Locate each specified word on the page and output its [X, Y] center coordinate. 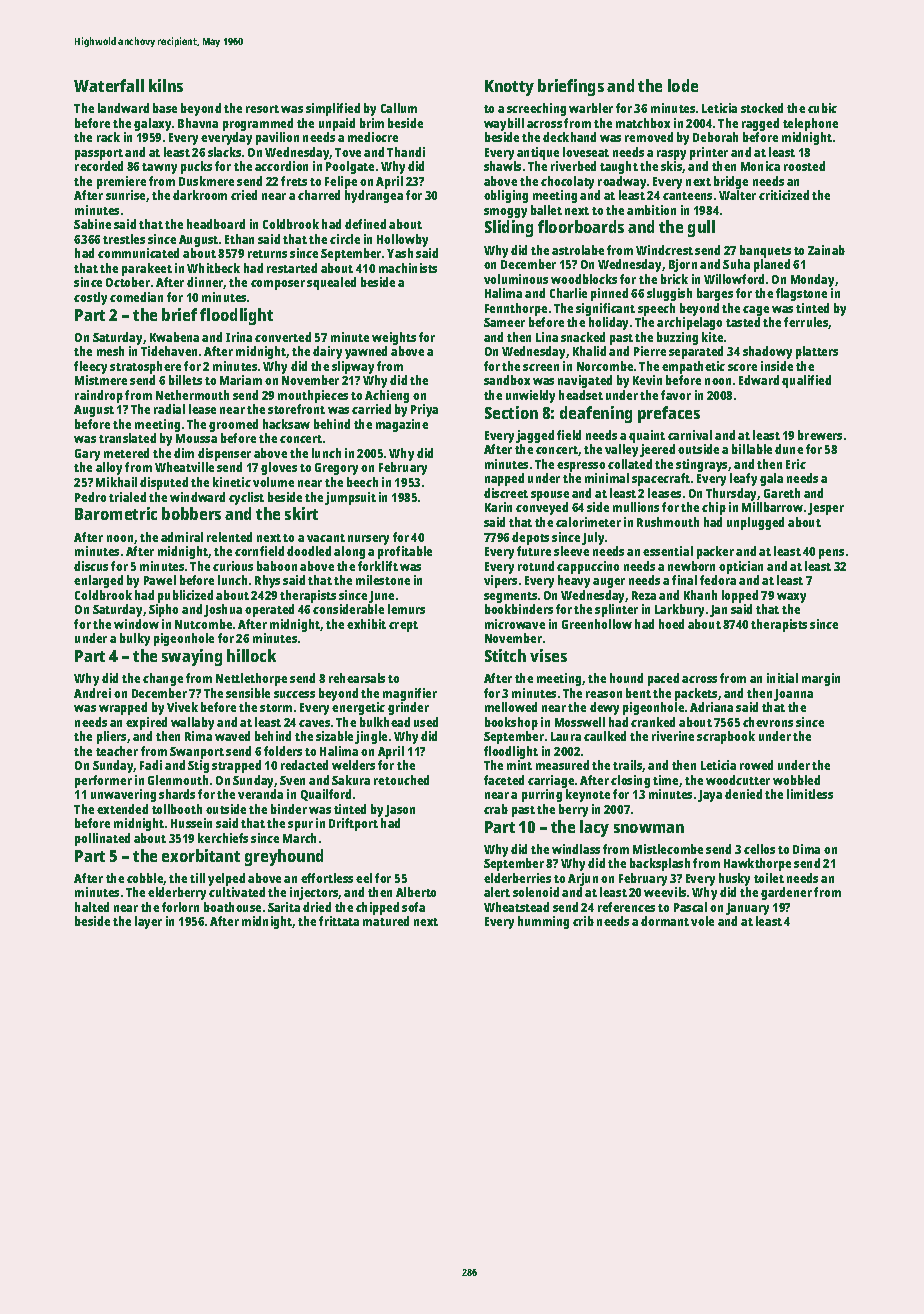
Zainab [826, 250]
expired [146, 723]
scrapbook [726, 737]
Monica [760, 166]
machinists [408, 268]
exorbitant [201, 855]
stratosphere [145, 367]
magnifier [410, 694]
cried [244, 195]
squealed [331, 283]
